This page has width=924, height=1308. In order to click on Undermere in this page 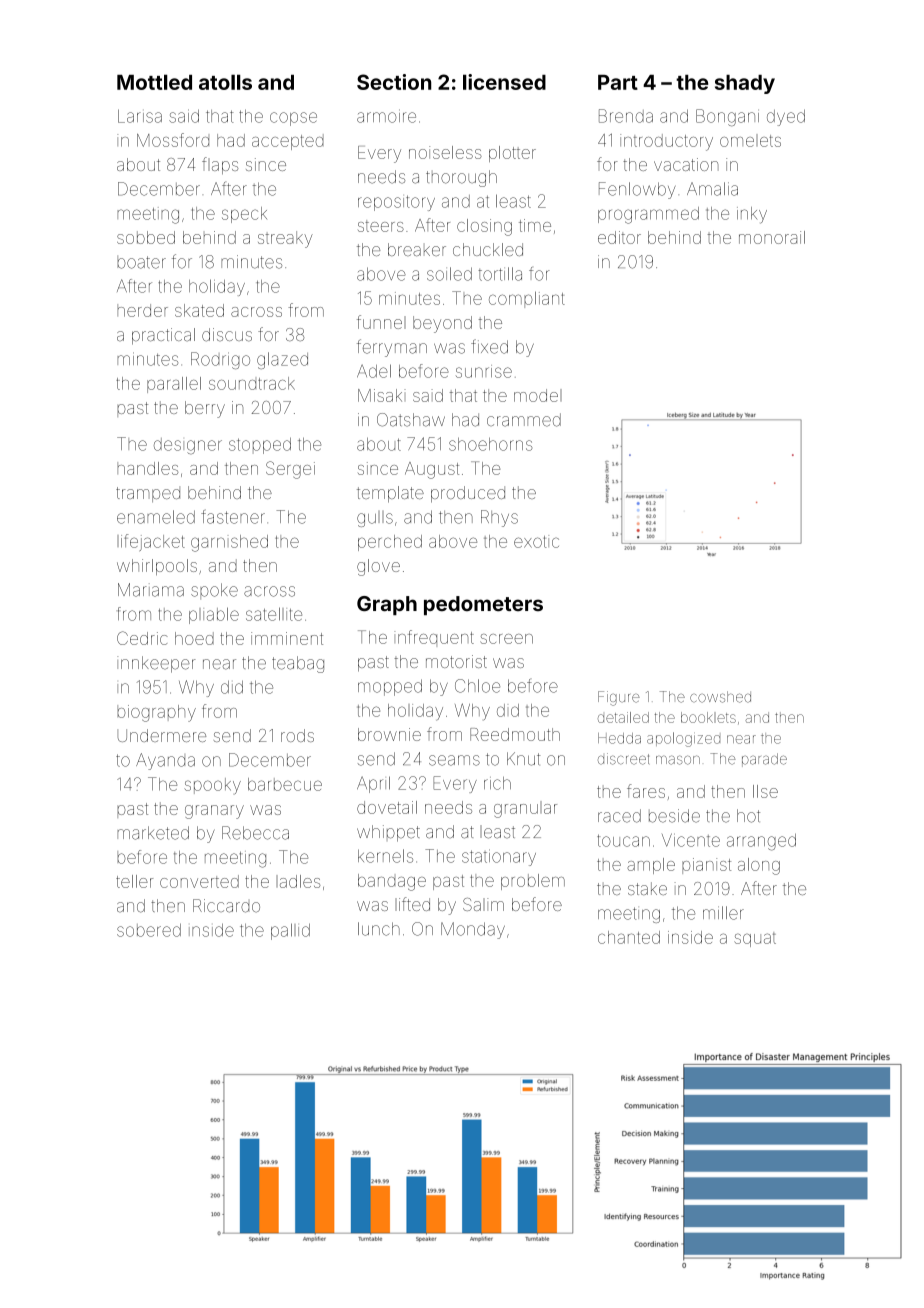, I will do `click(162, 735)`.
